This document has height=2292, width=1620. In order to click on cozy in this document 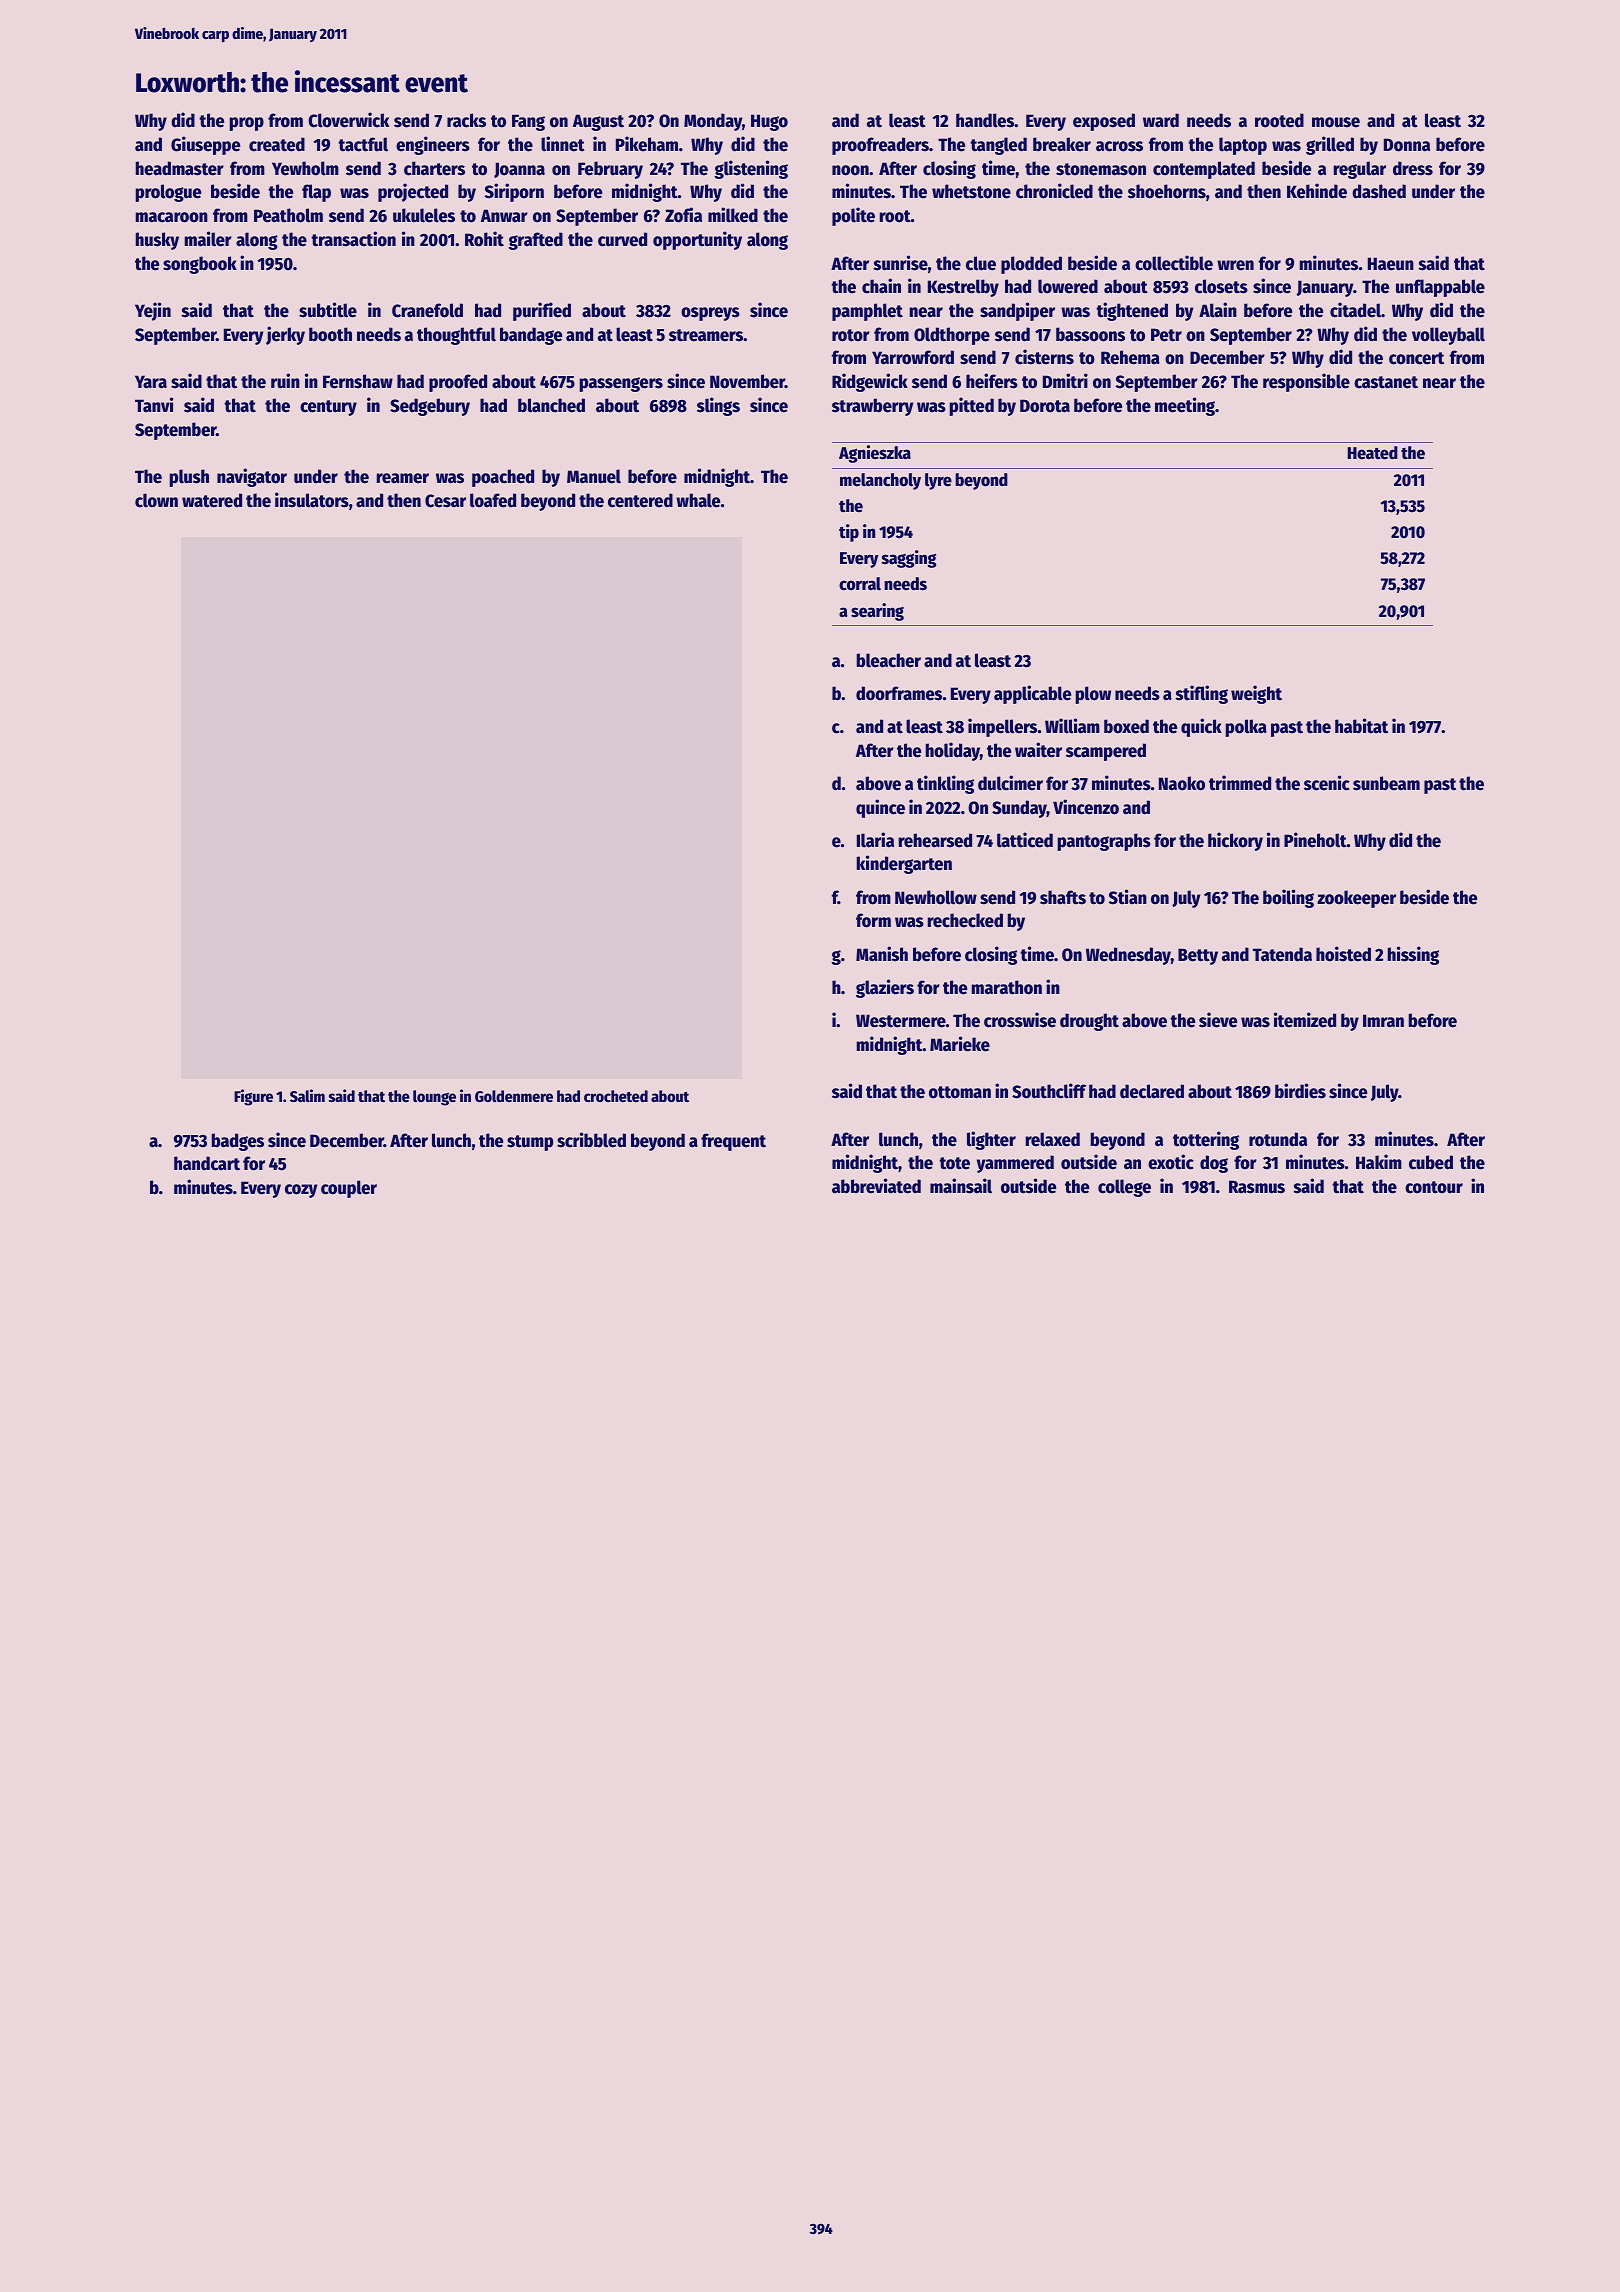, I will do `click(301, 1191)`.
